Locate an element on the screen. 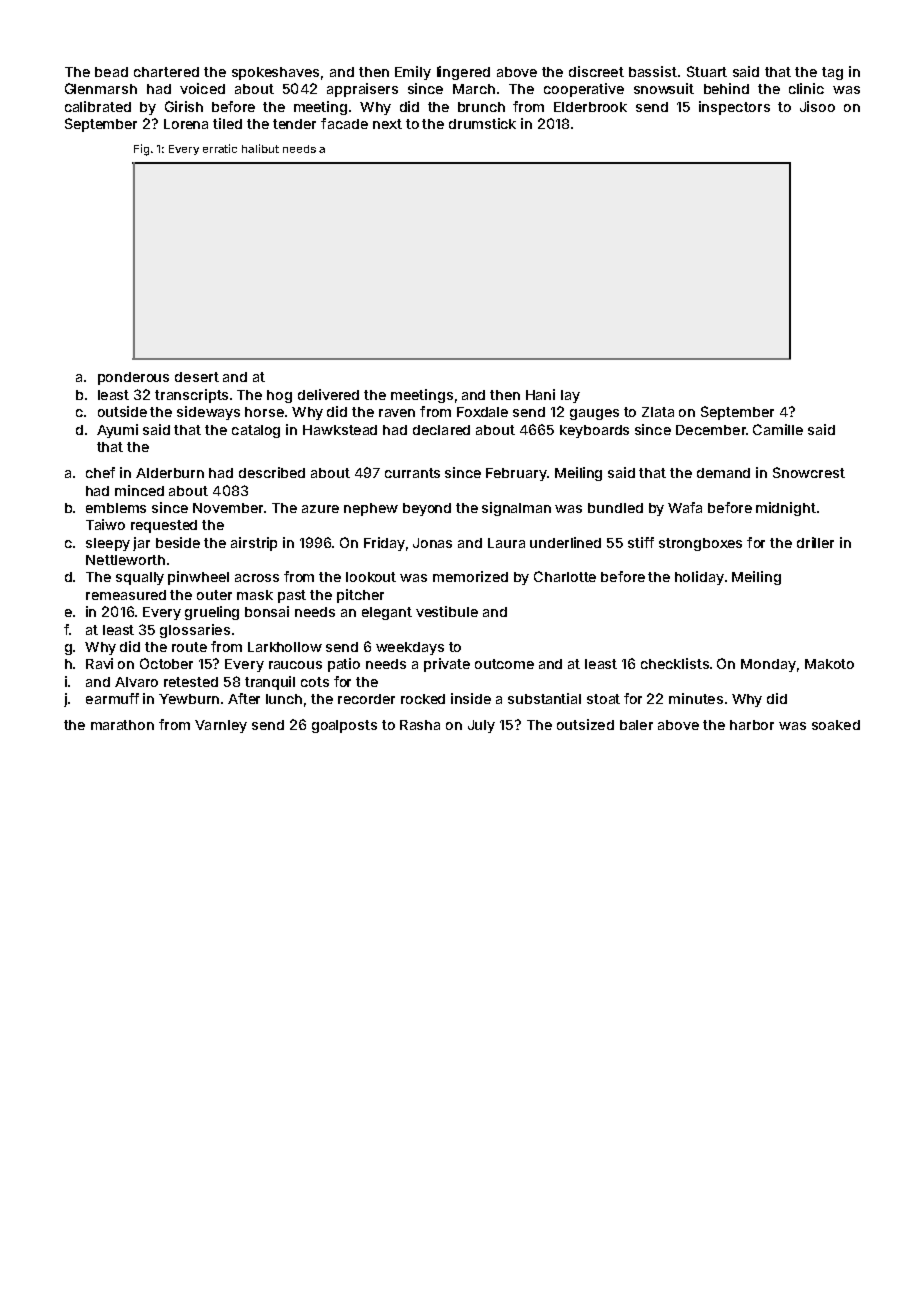 This screenshot has width=924, height=1308. Fig is located at coordinates (141, 150).
